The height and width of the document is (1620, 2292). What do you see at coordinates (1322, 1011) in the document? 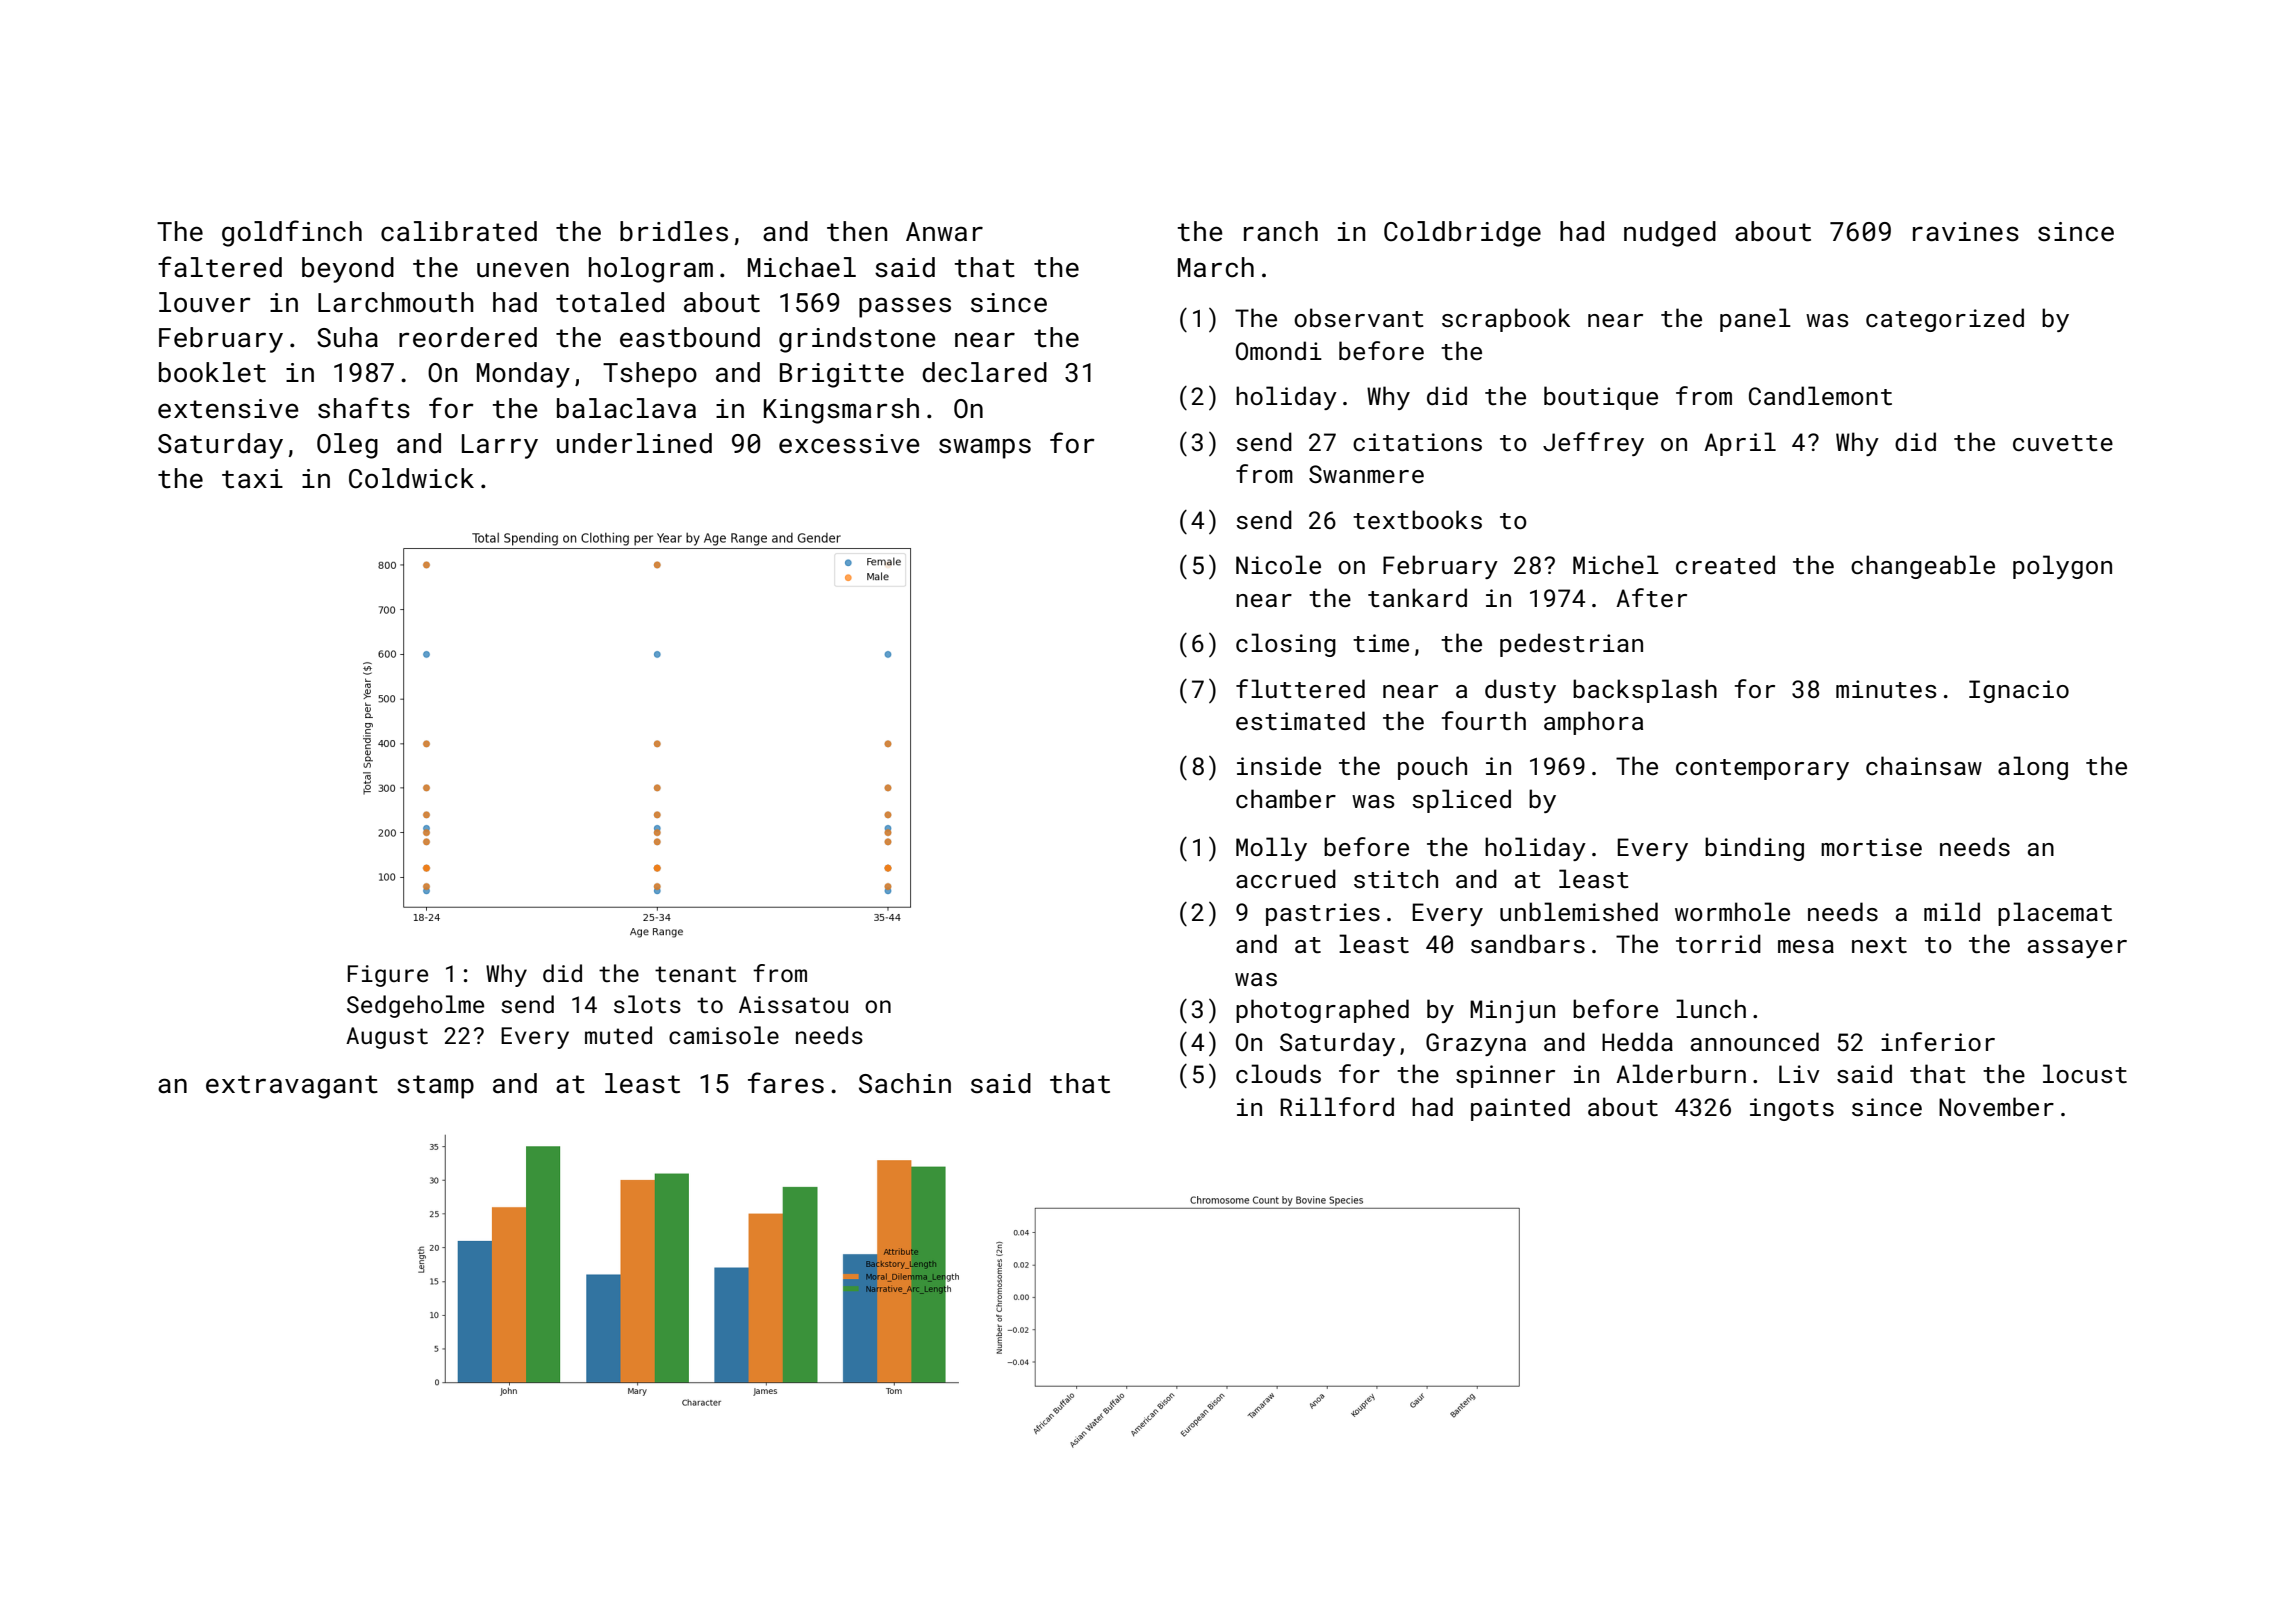
I see `photographed` at bounding box center [1322, 1011].
